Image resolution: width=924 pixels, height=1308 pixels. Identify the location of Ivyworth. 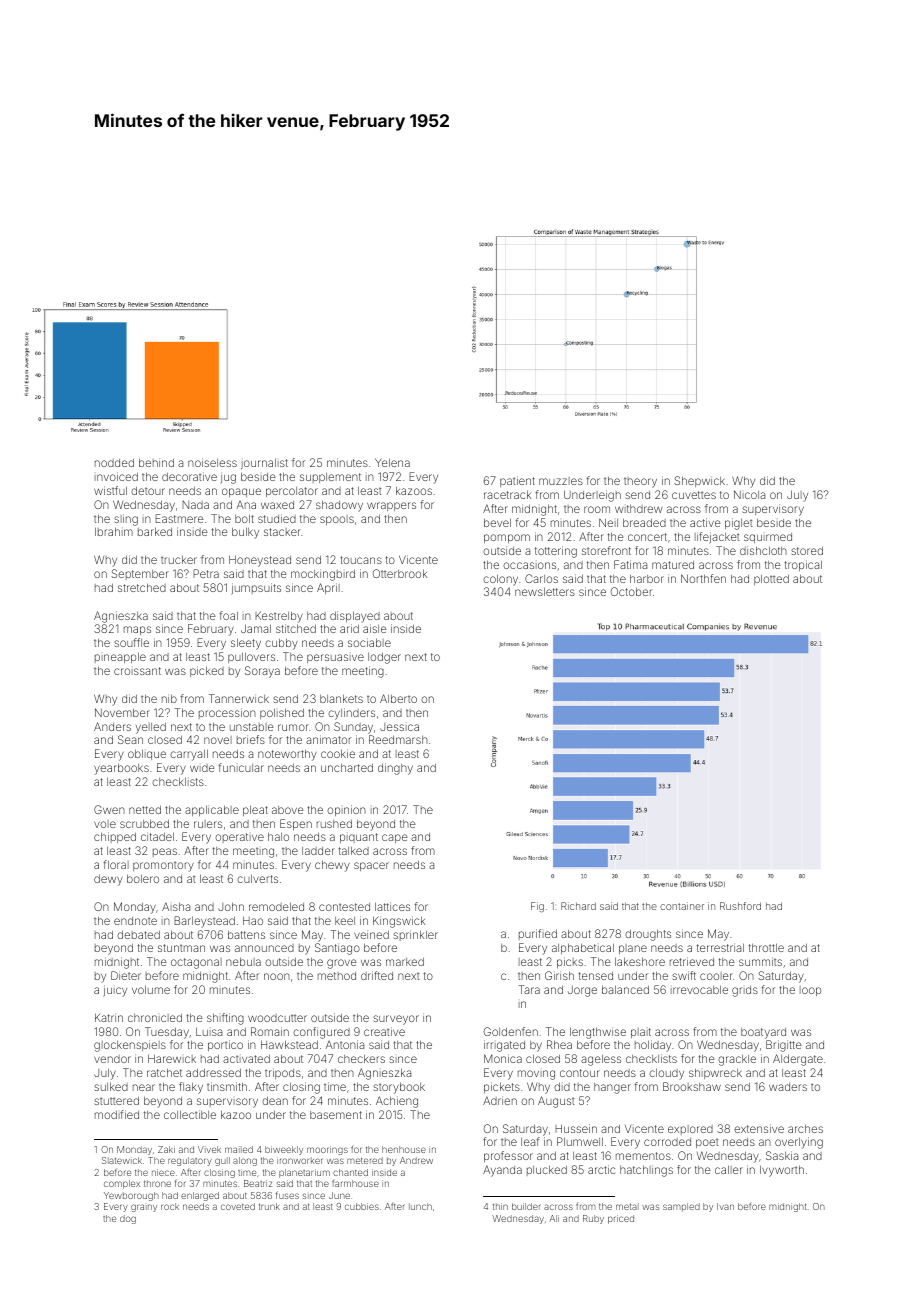
(782, 1171).
